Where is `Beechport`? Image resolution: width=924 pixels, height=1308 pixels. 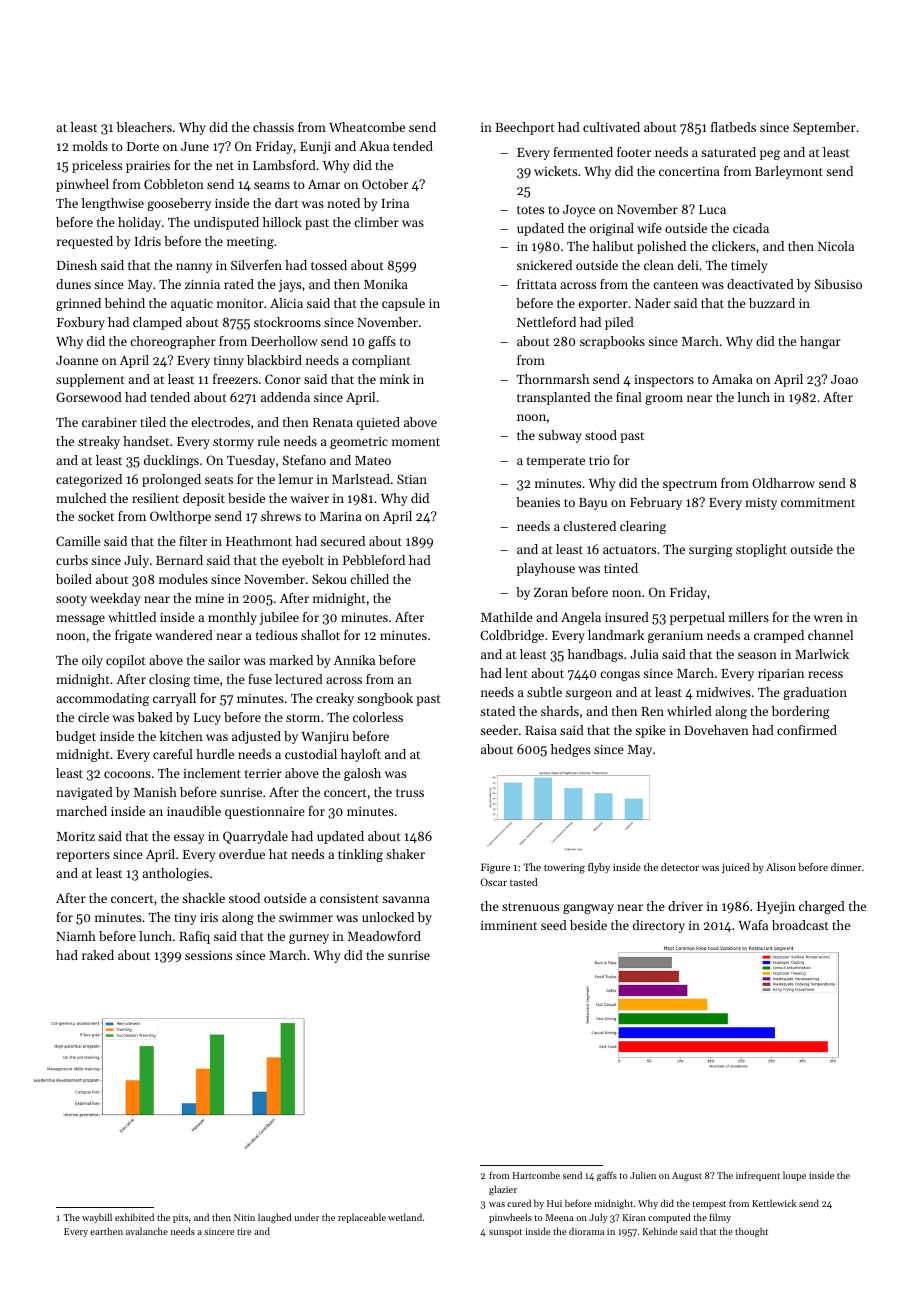 Beechport is located at coordinates (525, 128).
